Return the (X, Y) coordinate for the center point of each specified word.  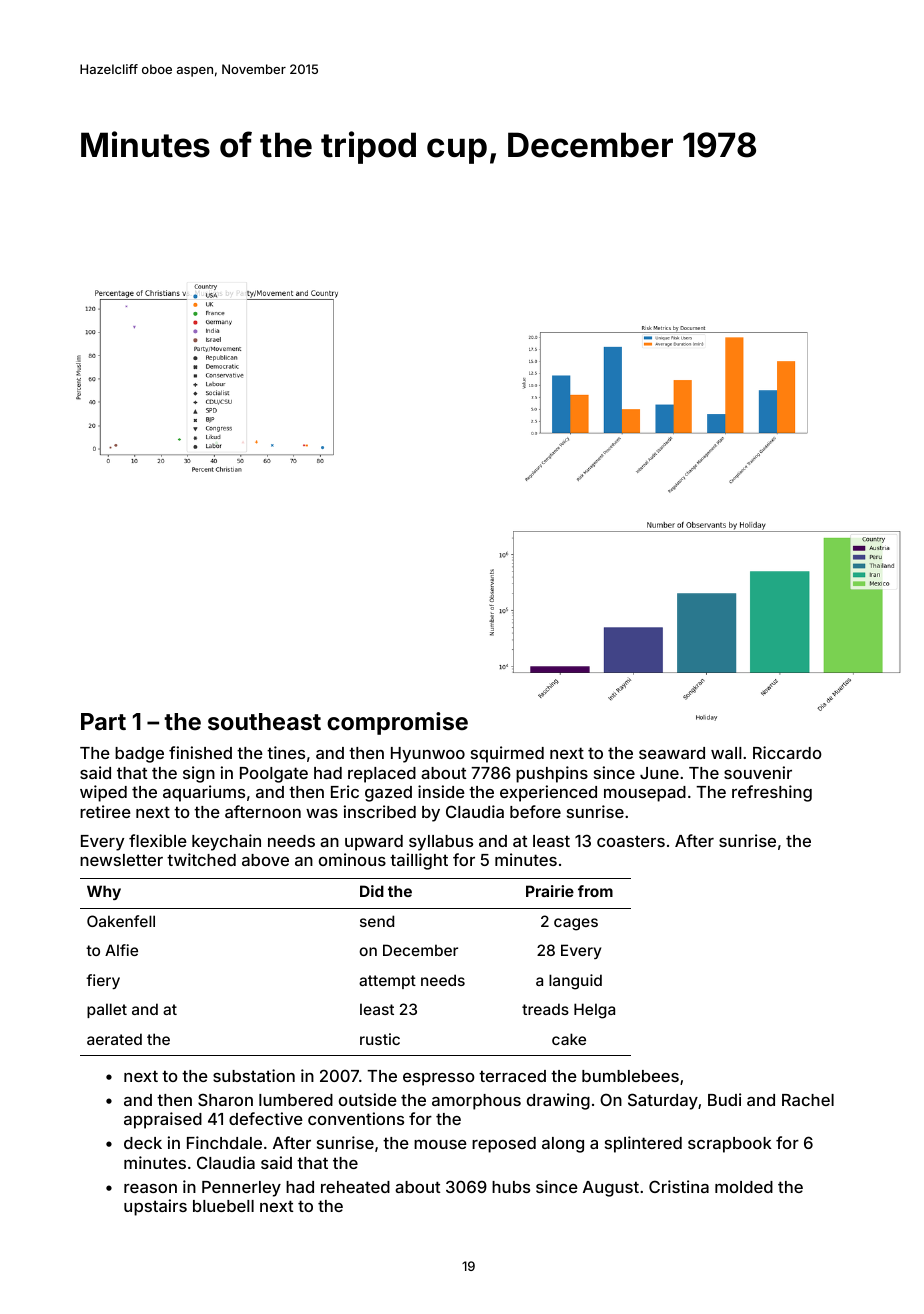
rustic (380, 1039)
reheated (355, 1187)
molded (744, 1187)
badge (139, 755)
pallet (107, 1010)
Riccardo (787, 752)
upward (374, 843)
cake (569, 1039)
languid (575, 982)
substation (254, 1075)
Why (104, 892)
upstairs (155, 1207)
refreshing (772, 793)
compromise (397, 723)
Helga (594, 1011)
